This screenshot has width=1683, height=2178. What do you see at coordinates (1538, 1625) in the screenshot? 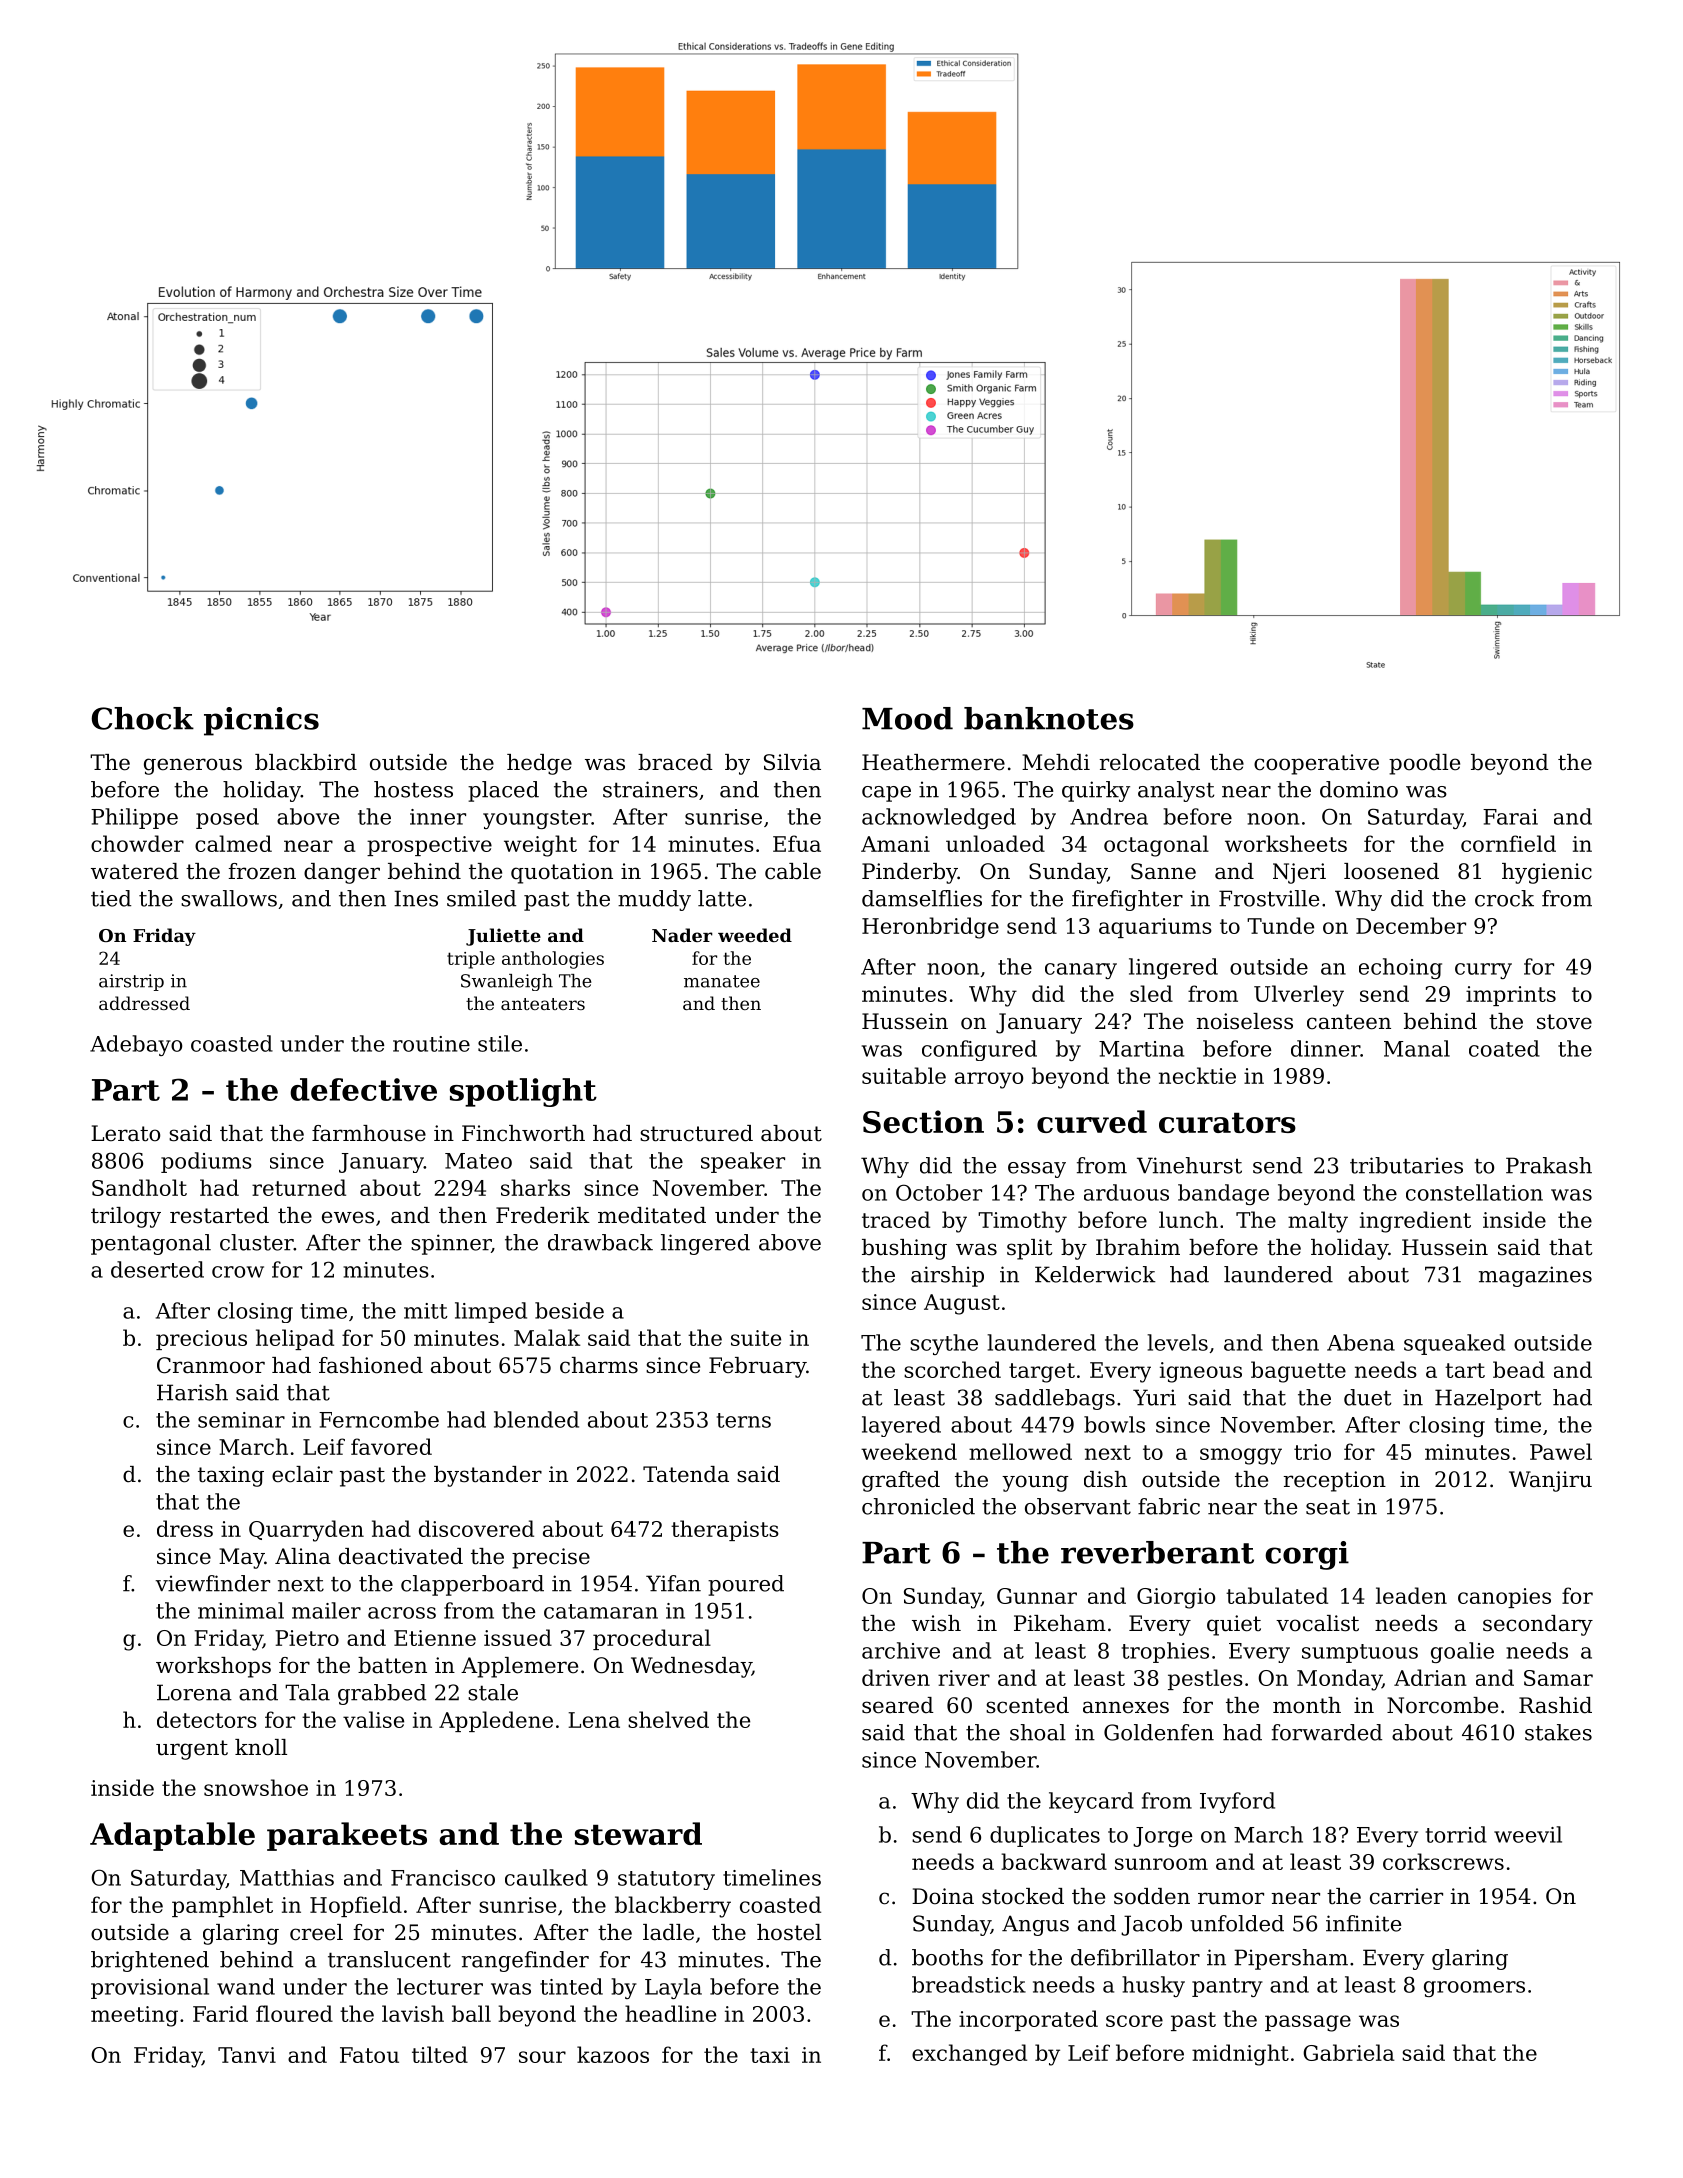
I see `secondary` at bounding box center [1538, 1625].
